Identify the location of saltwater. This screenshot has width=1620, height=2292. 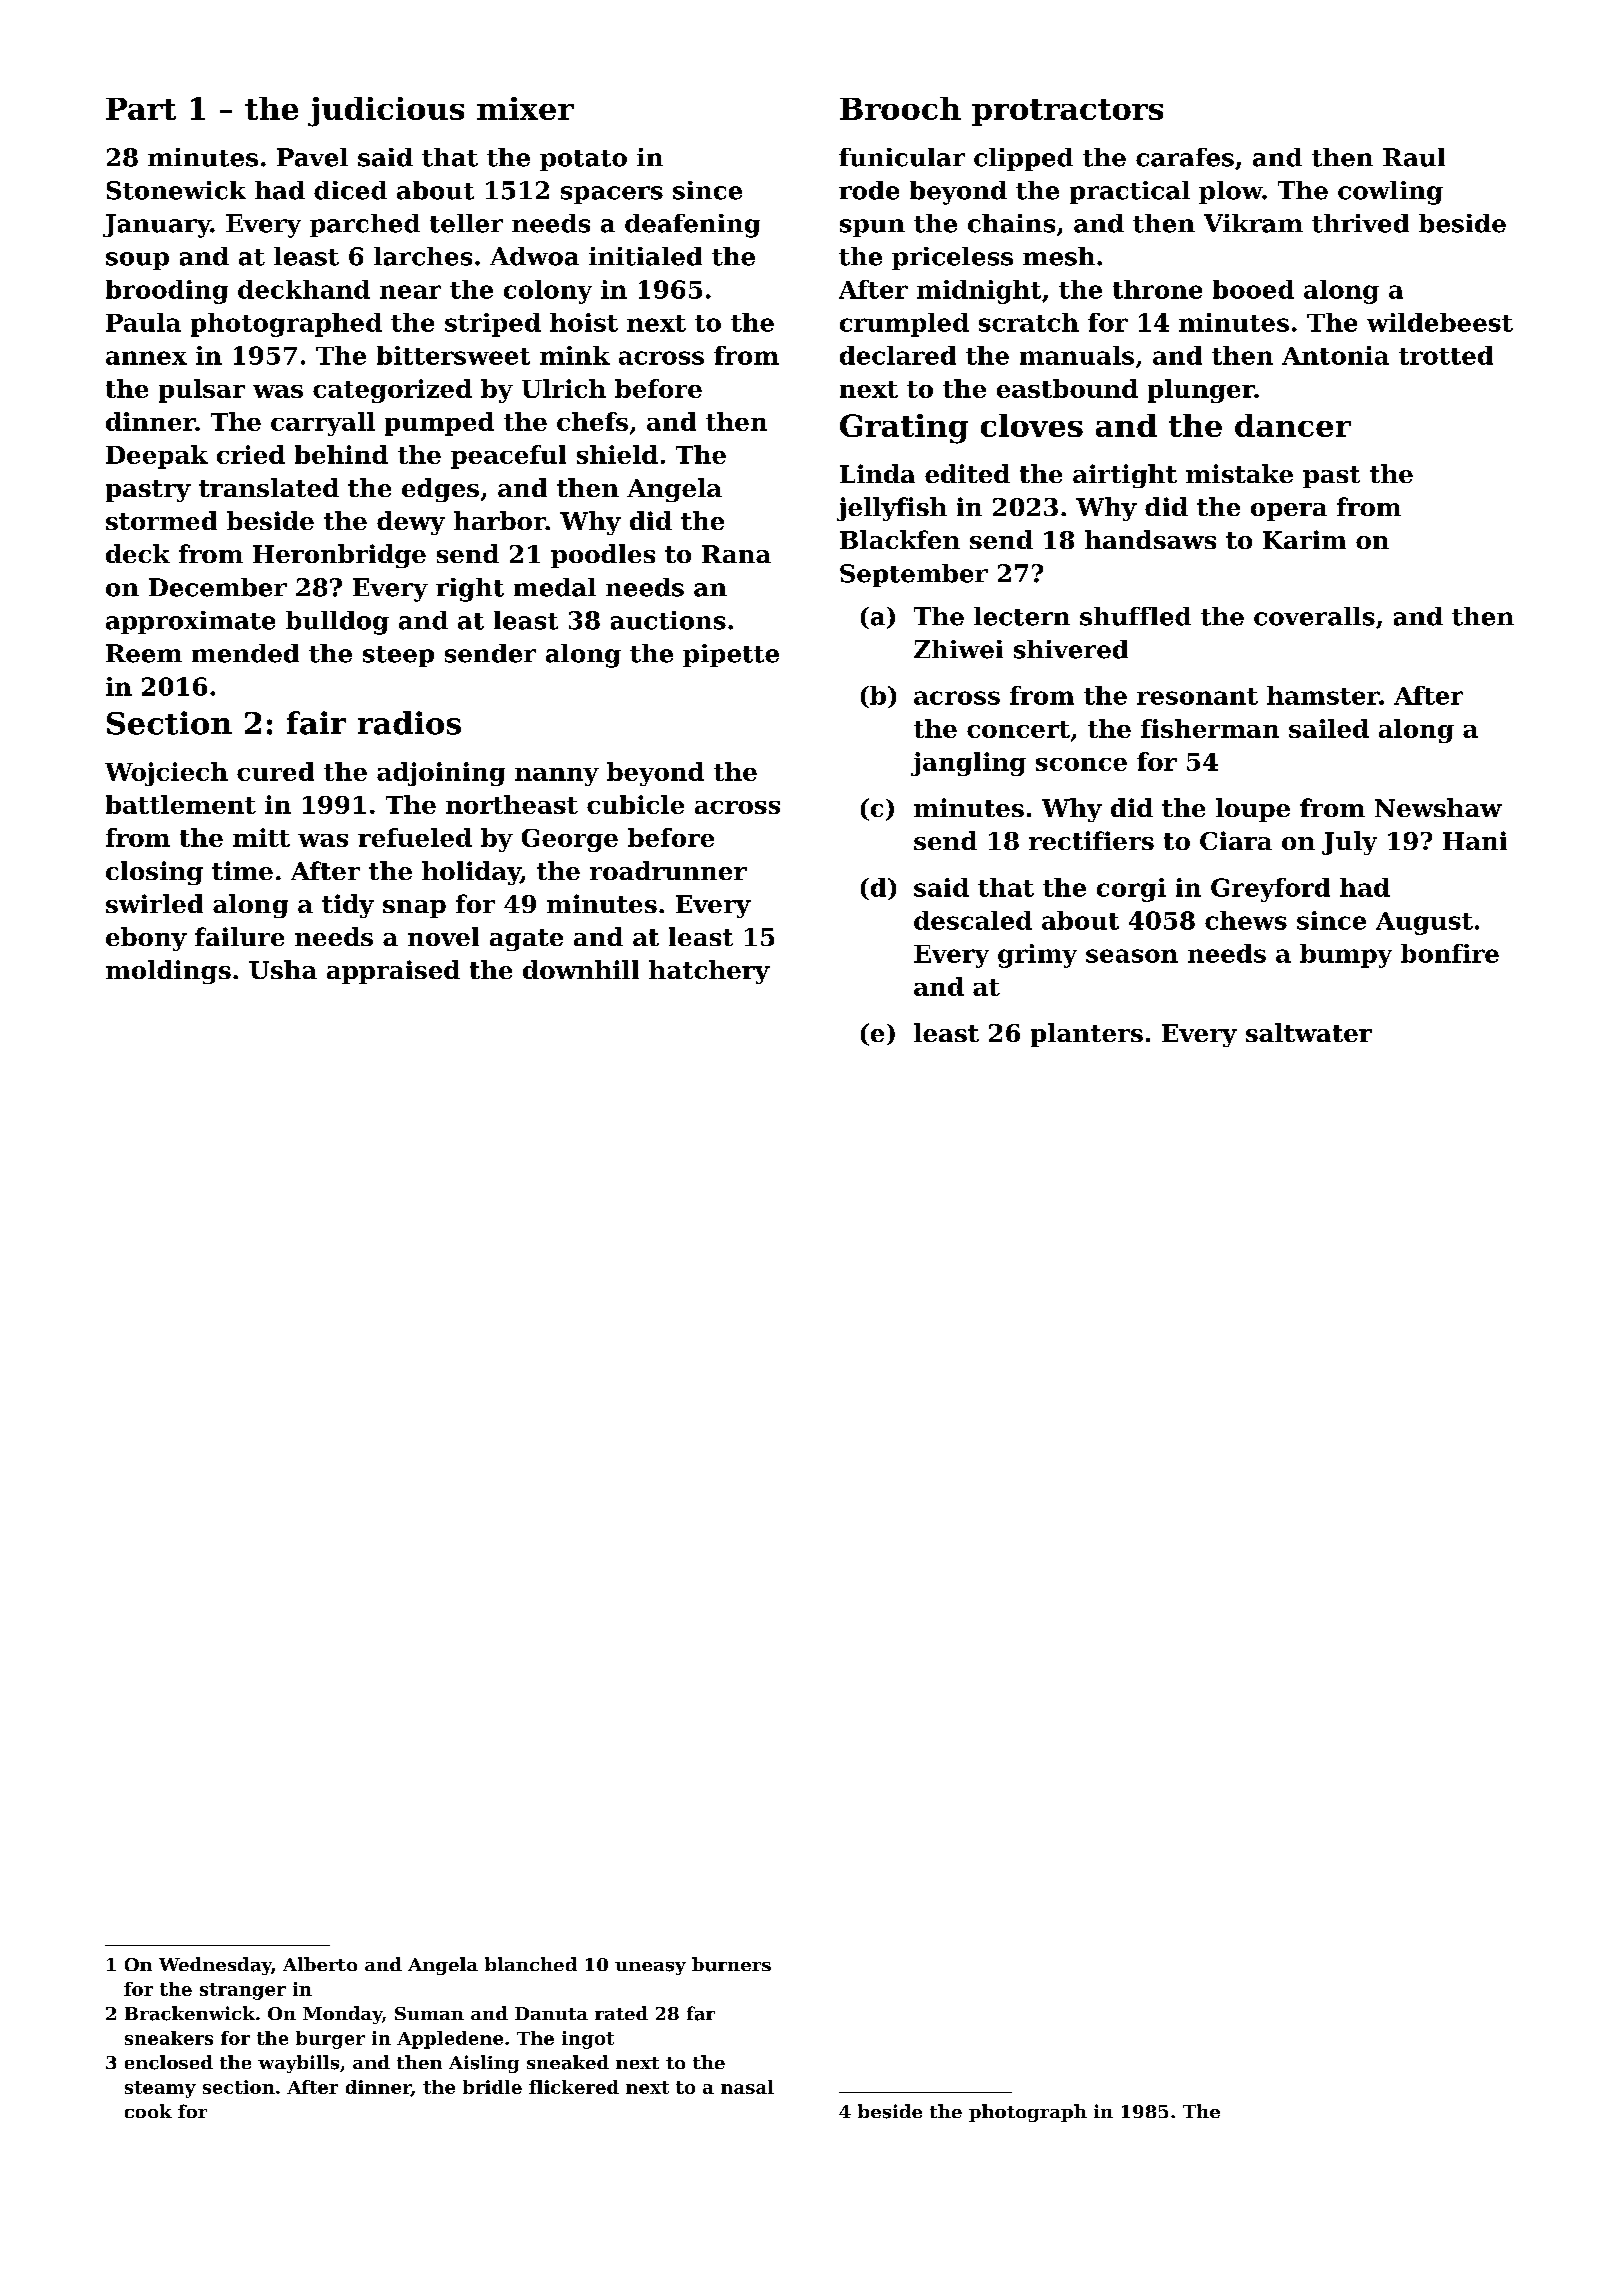
(1309, 1032).
